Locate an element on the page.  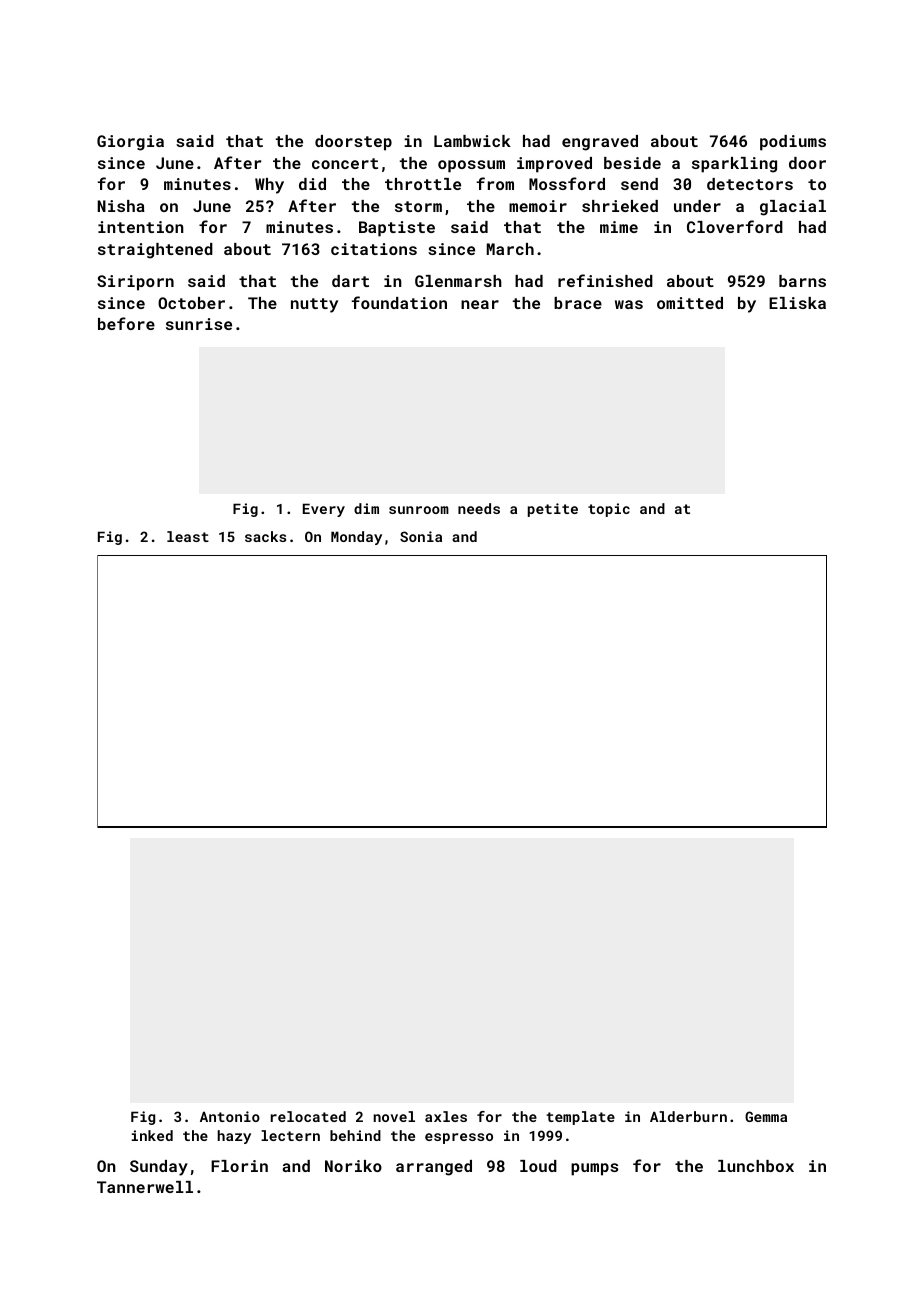
was is located at coordinates (629, 304).
